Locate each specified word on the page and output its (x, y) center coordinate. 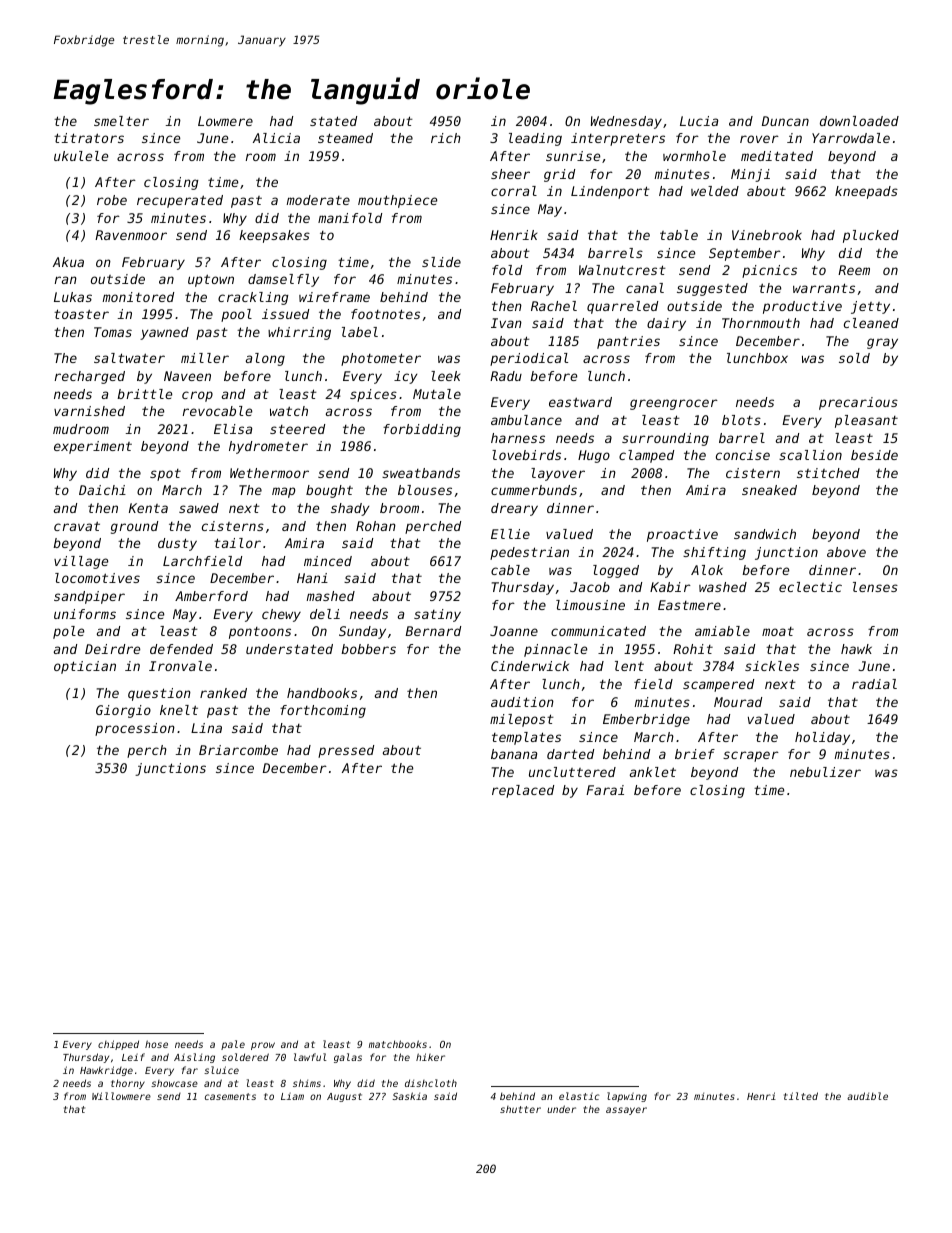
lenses (875, 587)
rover (759, 139)
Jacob (590, 587)
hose (156, 1044)
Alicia (276, 138)
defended (181, 649)
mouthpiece (397, 201)
